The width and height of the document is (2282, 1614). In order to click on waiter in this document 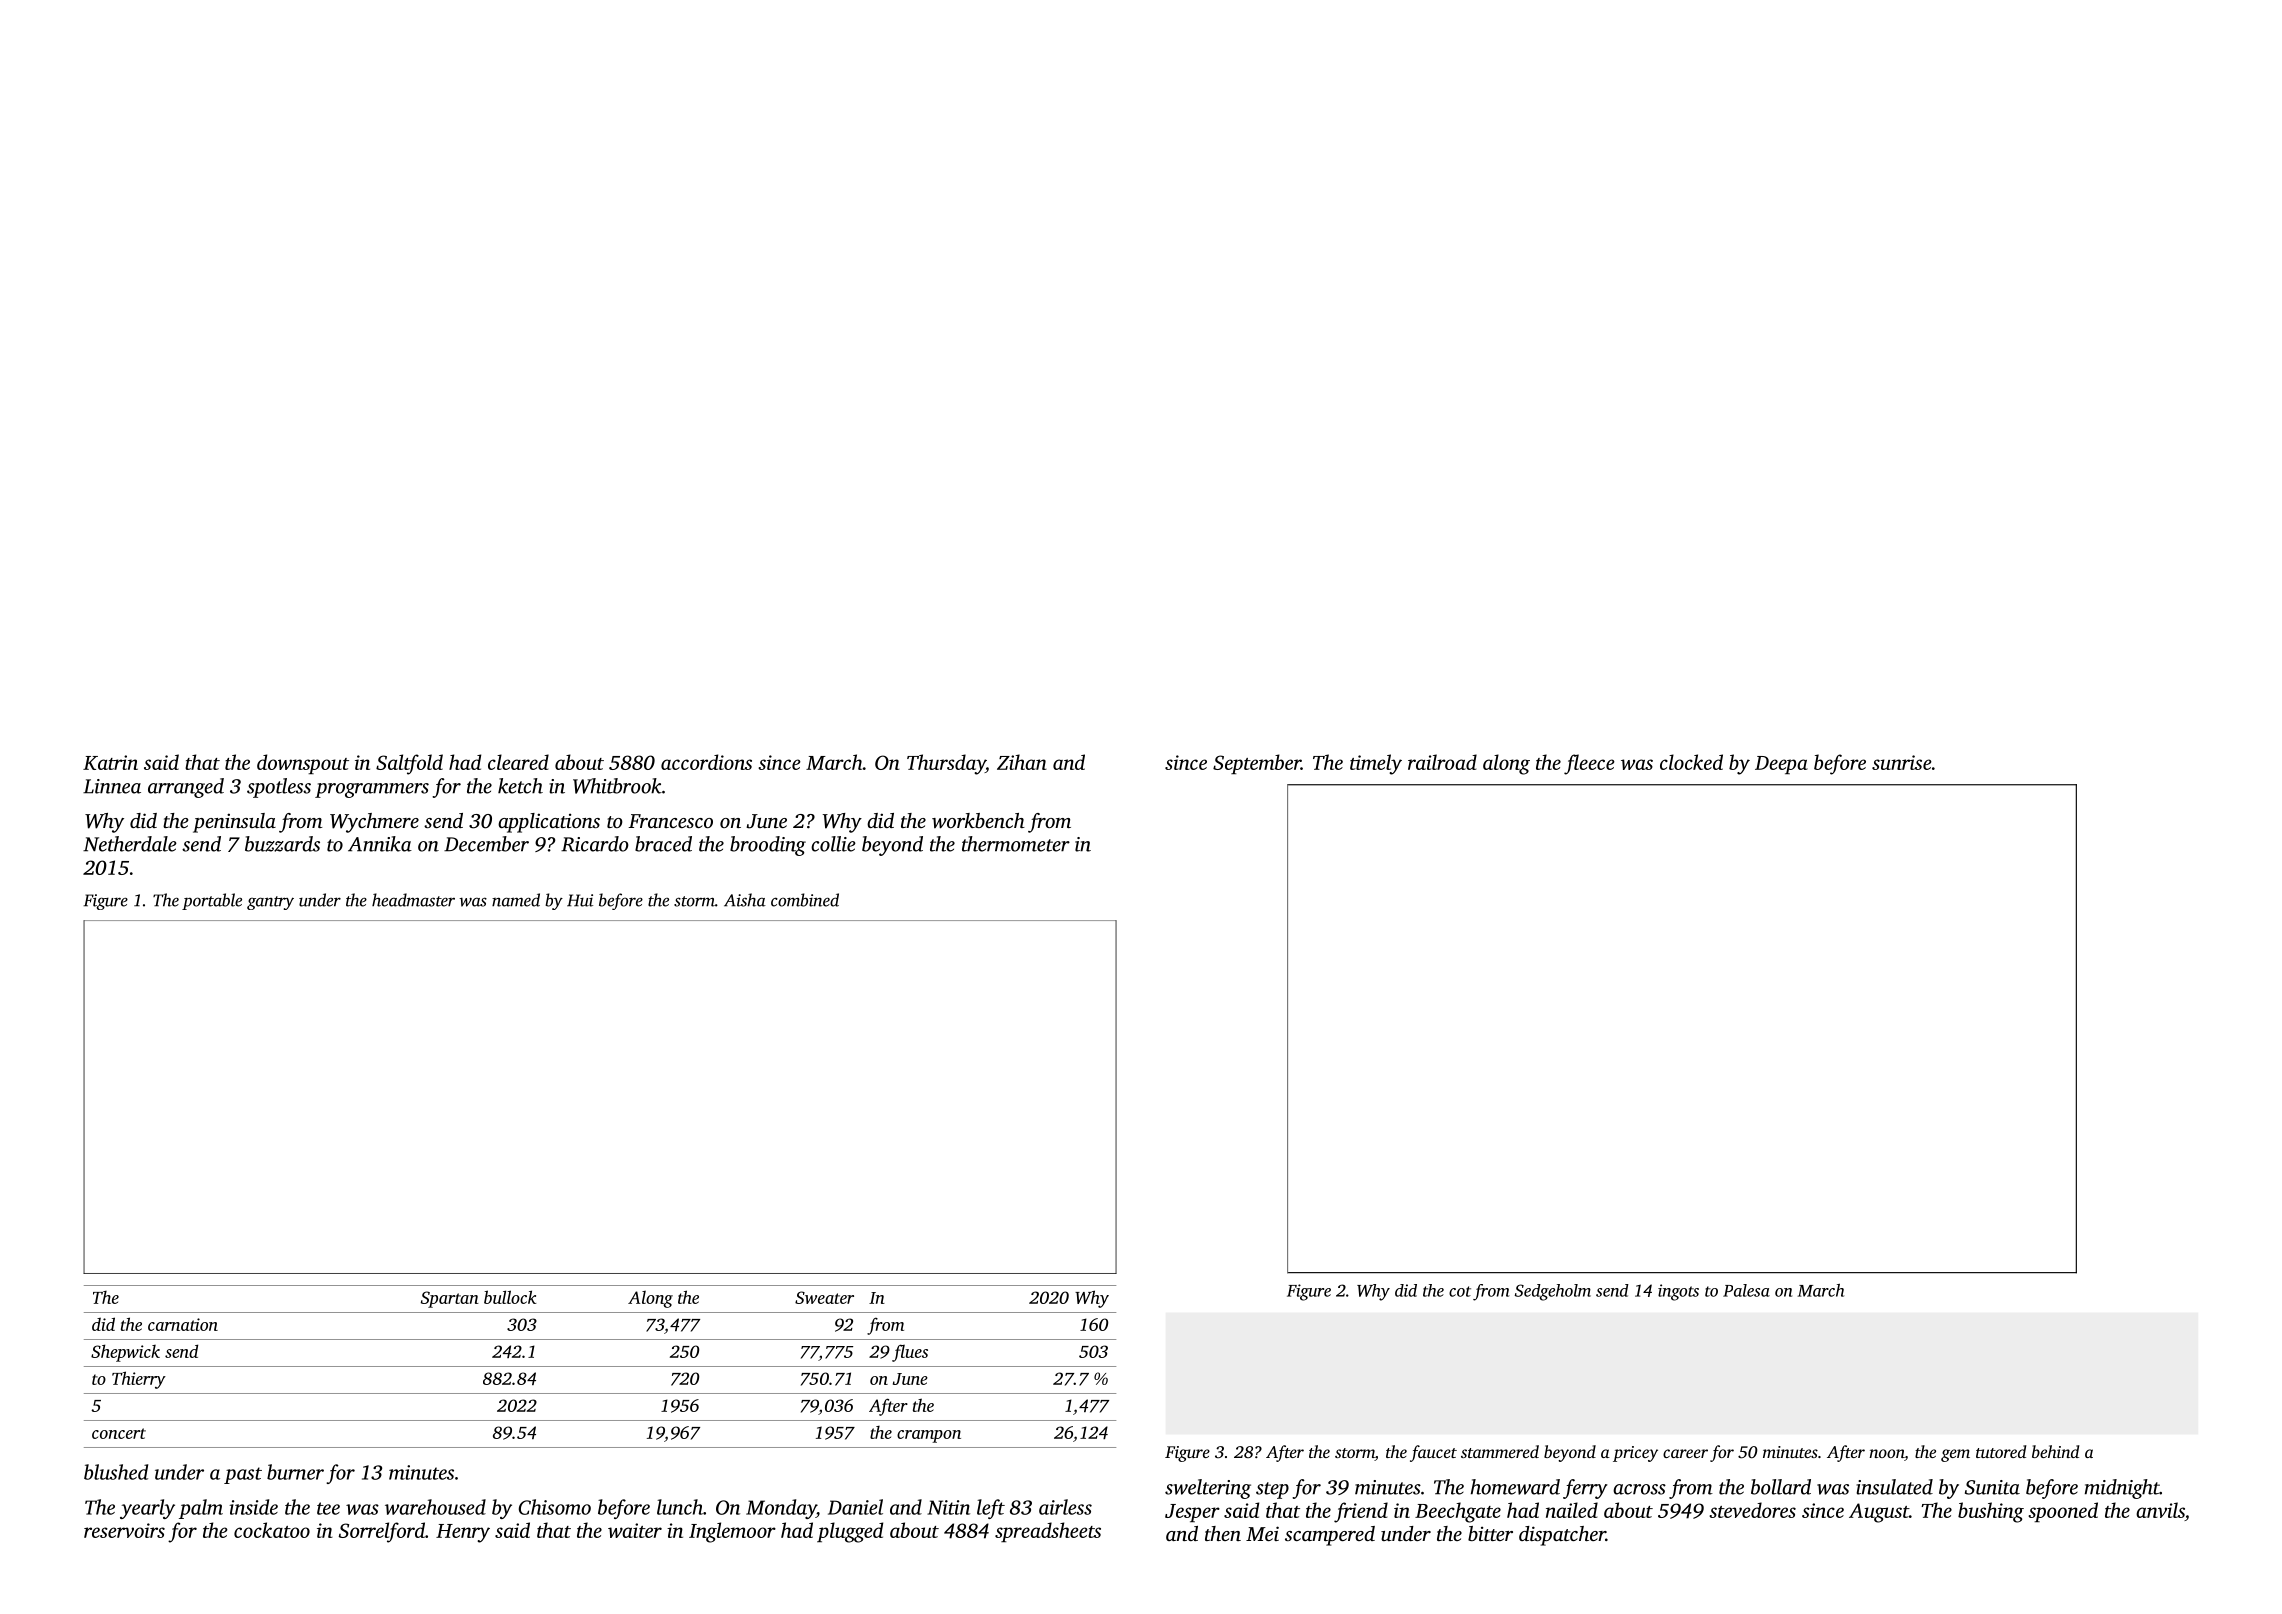, I will do `click(635, 1530)`.
